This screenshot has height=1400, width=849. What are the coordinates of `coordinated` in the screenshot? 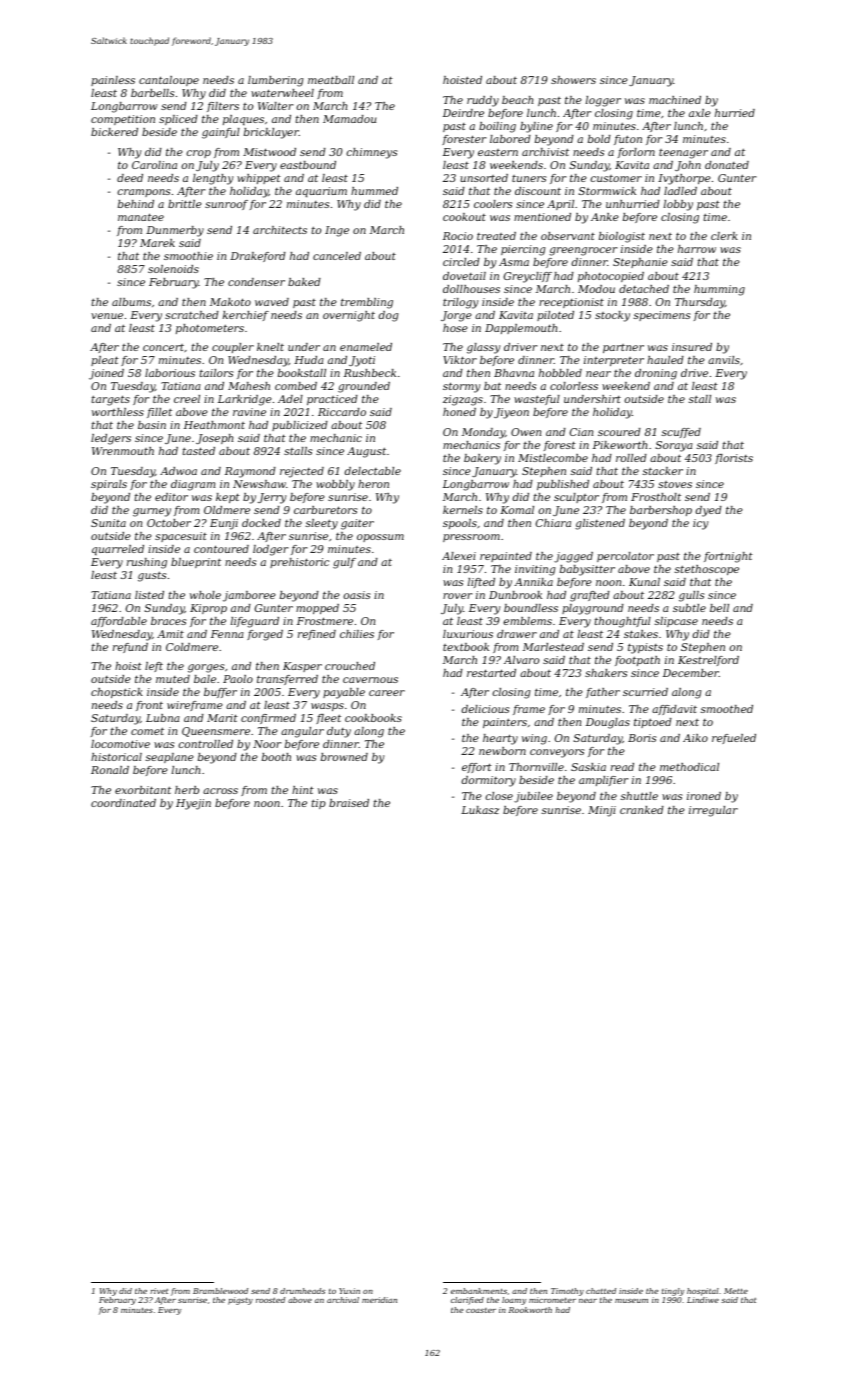 It's located at (123, 803).
